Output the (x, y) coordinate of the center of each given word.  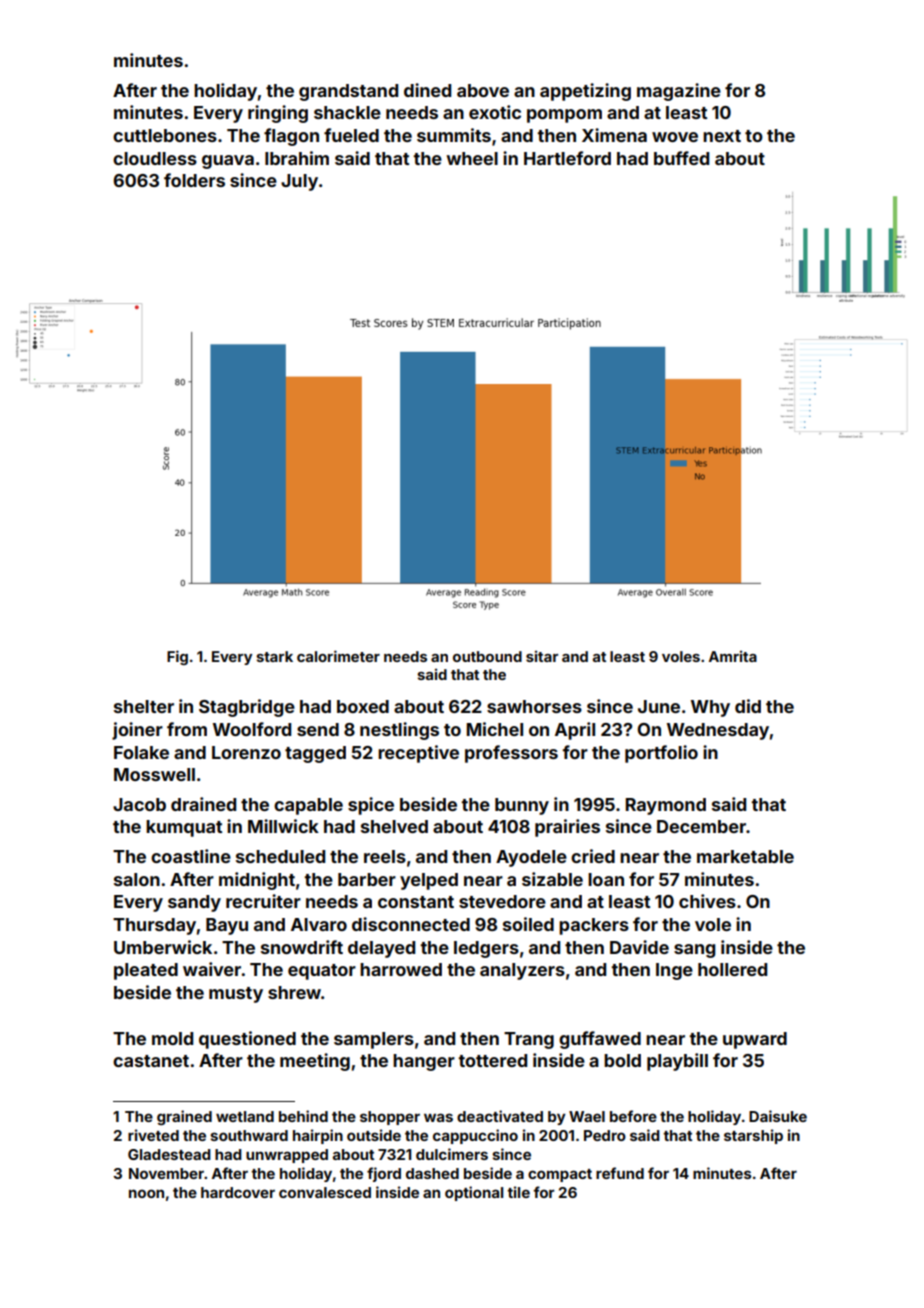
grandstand (348, 92)
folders (194, 180)
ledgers (486, 949)
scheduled (280, 856)
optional (474, 1193)
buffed (681, 158)
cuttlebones (165, 135)
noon (146, 1193)
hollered (732, 969)
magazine (679, 92)
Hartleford (567, 158)
